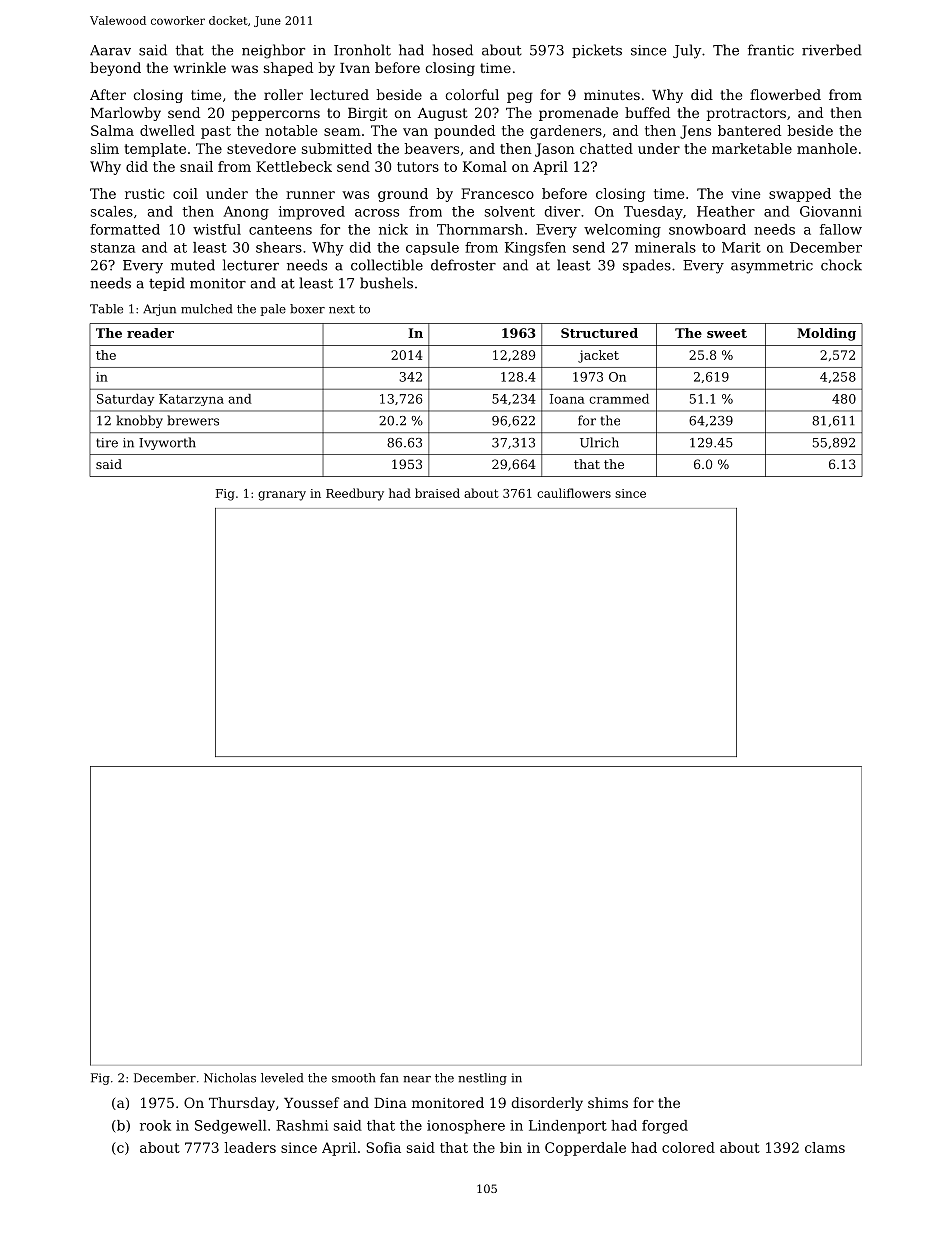 The height and width of the screenshot is (1233, 952). Describe the element at coordinates (437, 493) in the screenshot. I see `braised` at that location.
